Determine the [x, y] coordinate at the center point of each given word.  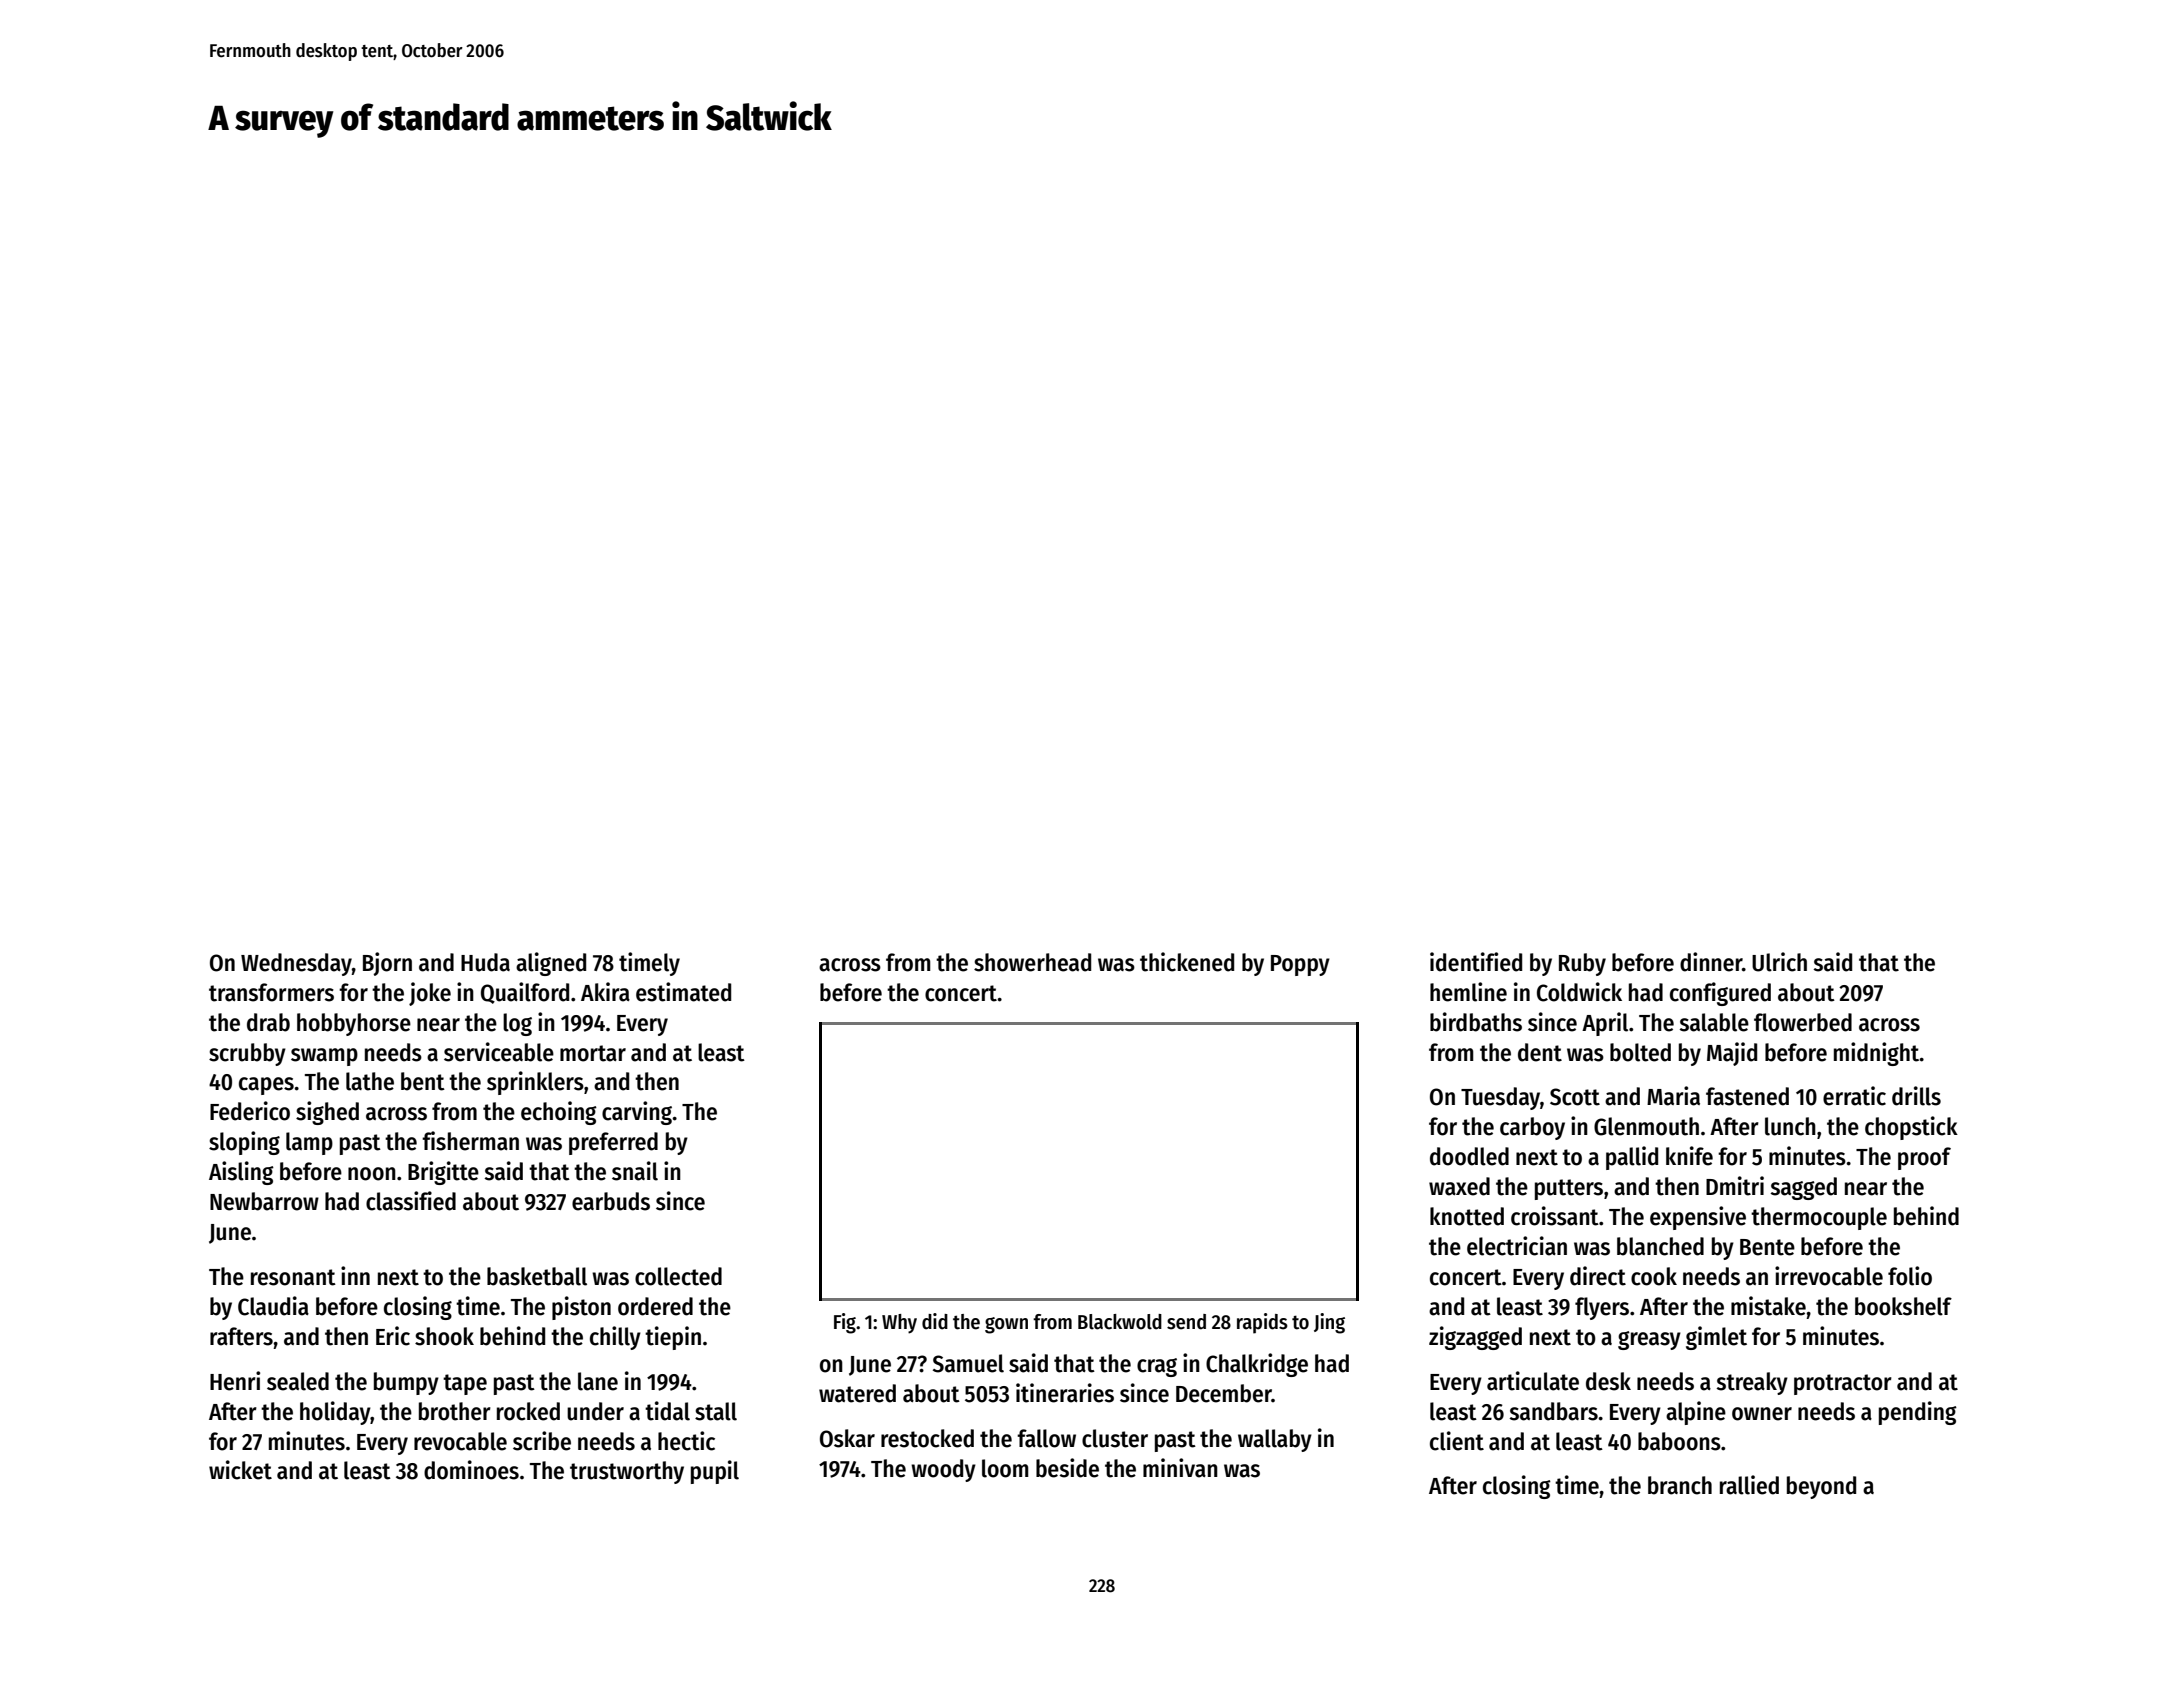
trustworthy [627, 1472]
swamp [324, 1057]
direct [1598, 1276]
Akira [605, 992]
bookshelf [1903, 1306]
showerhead [1032, 962]
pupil [715, 1472]
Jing [1329, 1323]
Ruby [1582, 964]
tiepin [673, 1338]
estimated [683, 992]
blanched [1660, 1246]
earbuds [611, 1201]
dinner [1711, 962]
